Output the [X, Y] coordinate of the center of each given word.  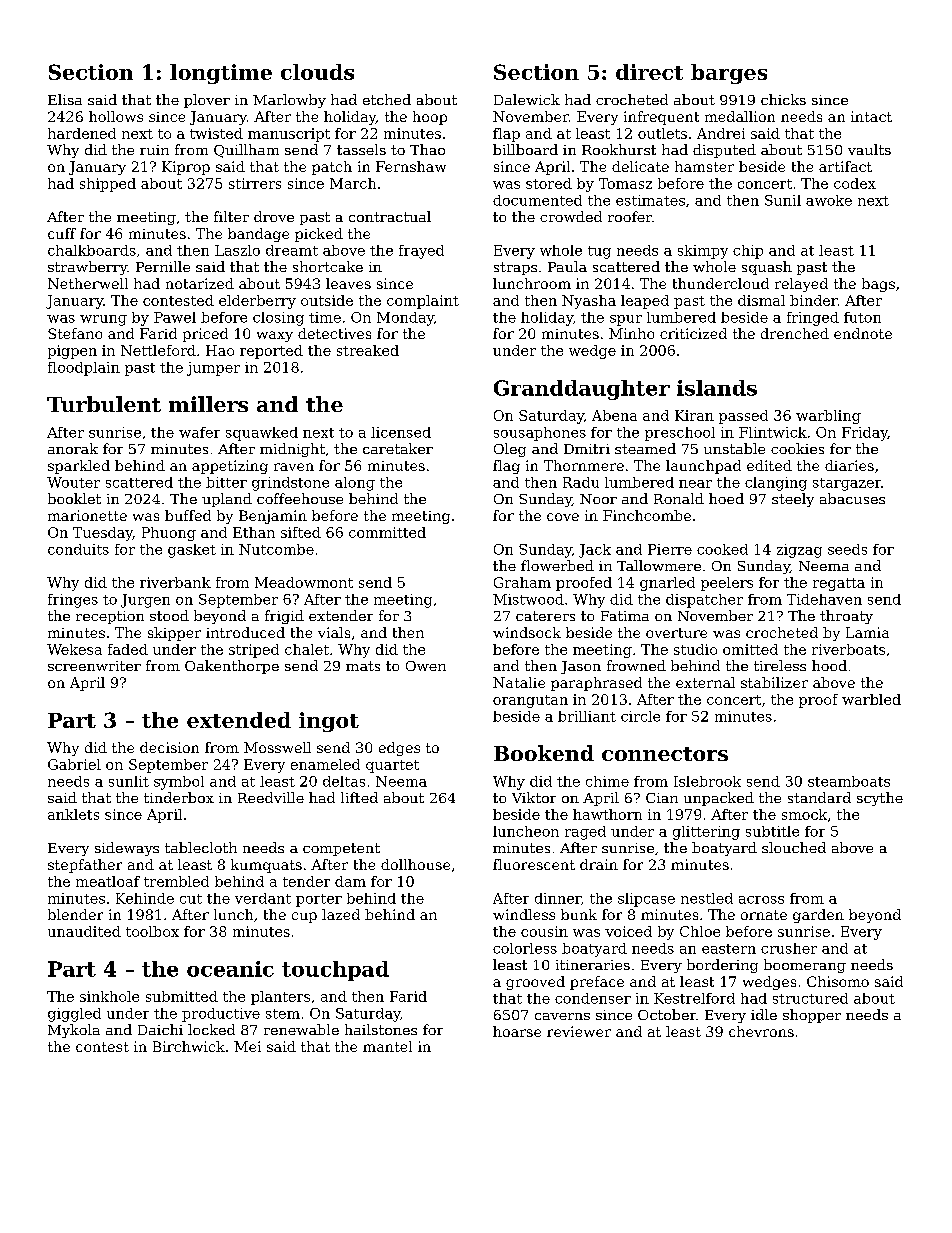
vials [334, 632]
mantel [387, 1046]
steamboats [849, 781]
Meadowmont [304, 582]
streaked [368, 350]
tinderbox [179, 797]
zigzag [799, 551]
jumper [213, 369]
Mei [247, 1046]
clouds [317, 72]
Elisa [65, 99]
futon [862, 317]
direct [649, 72]
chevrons [761, 1031]
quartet [392, 766]
